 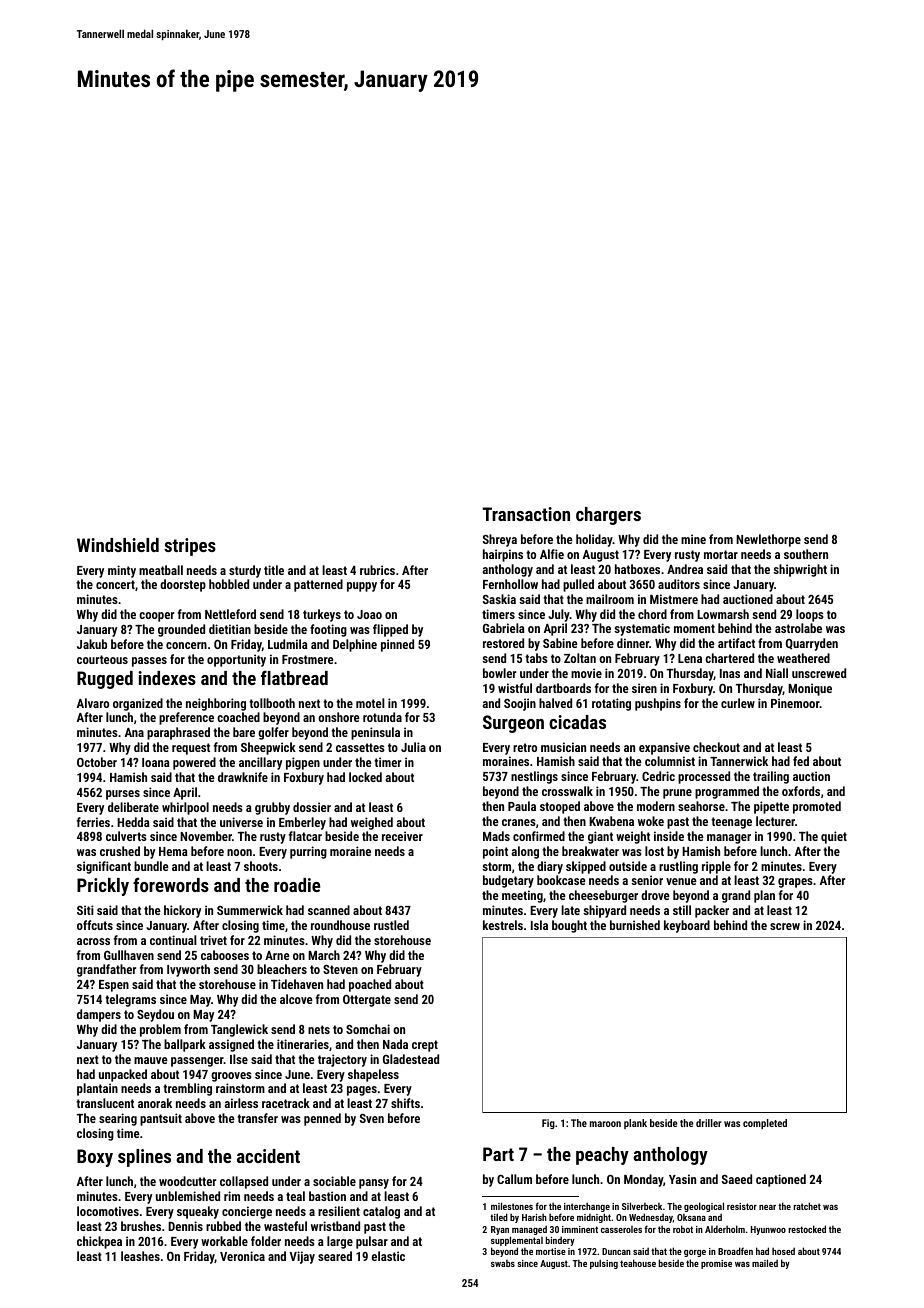 I want to click on completed, so click(x=765, y=1124).
